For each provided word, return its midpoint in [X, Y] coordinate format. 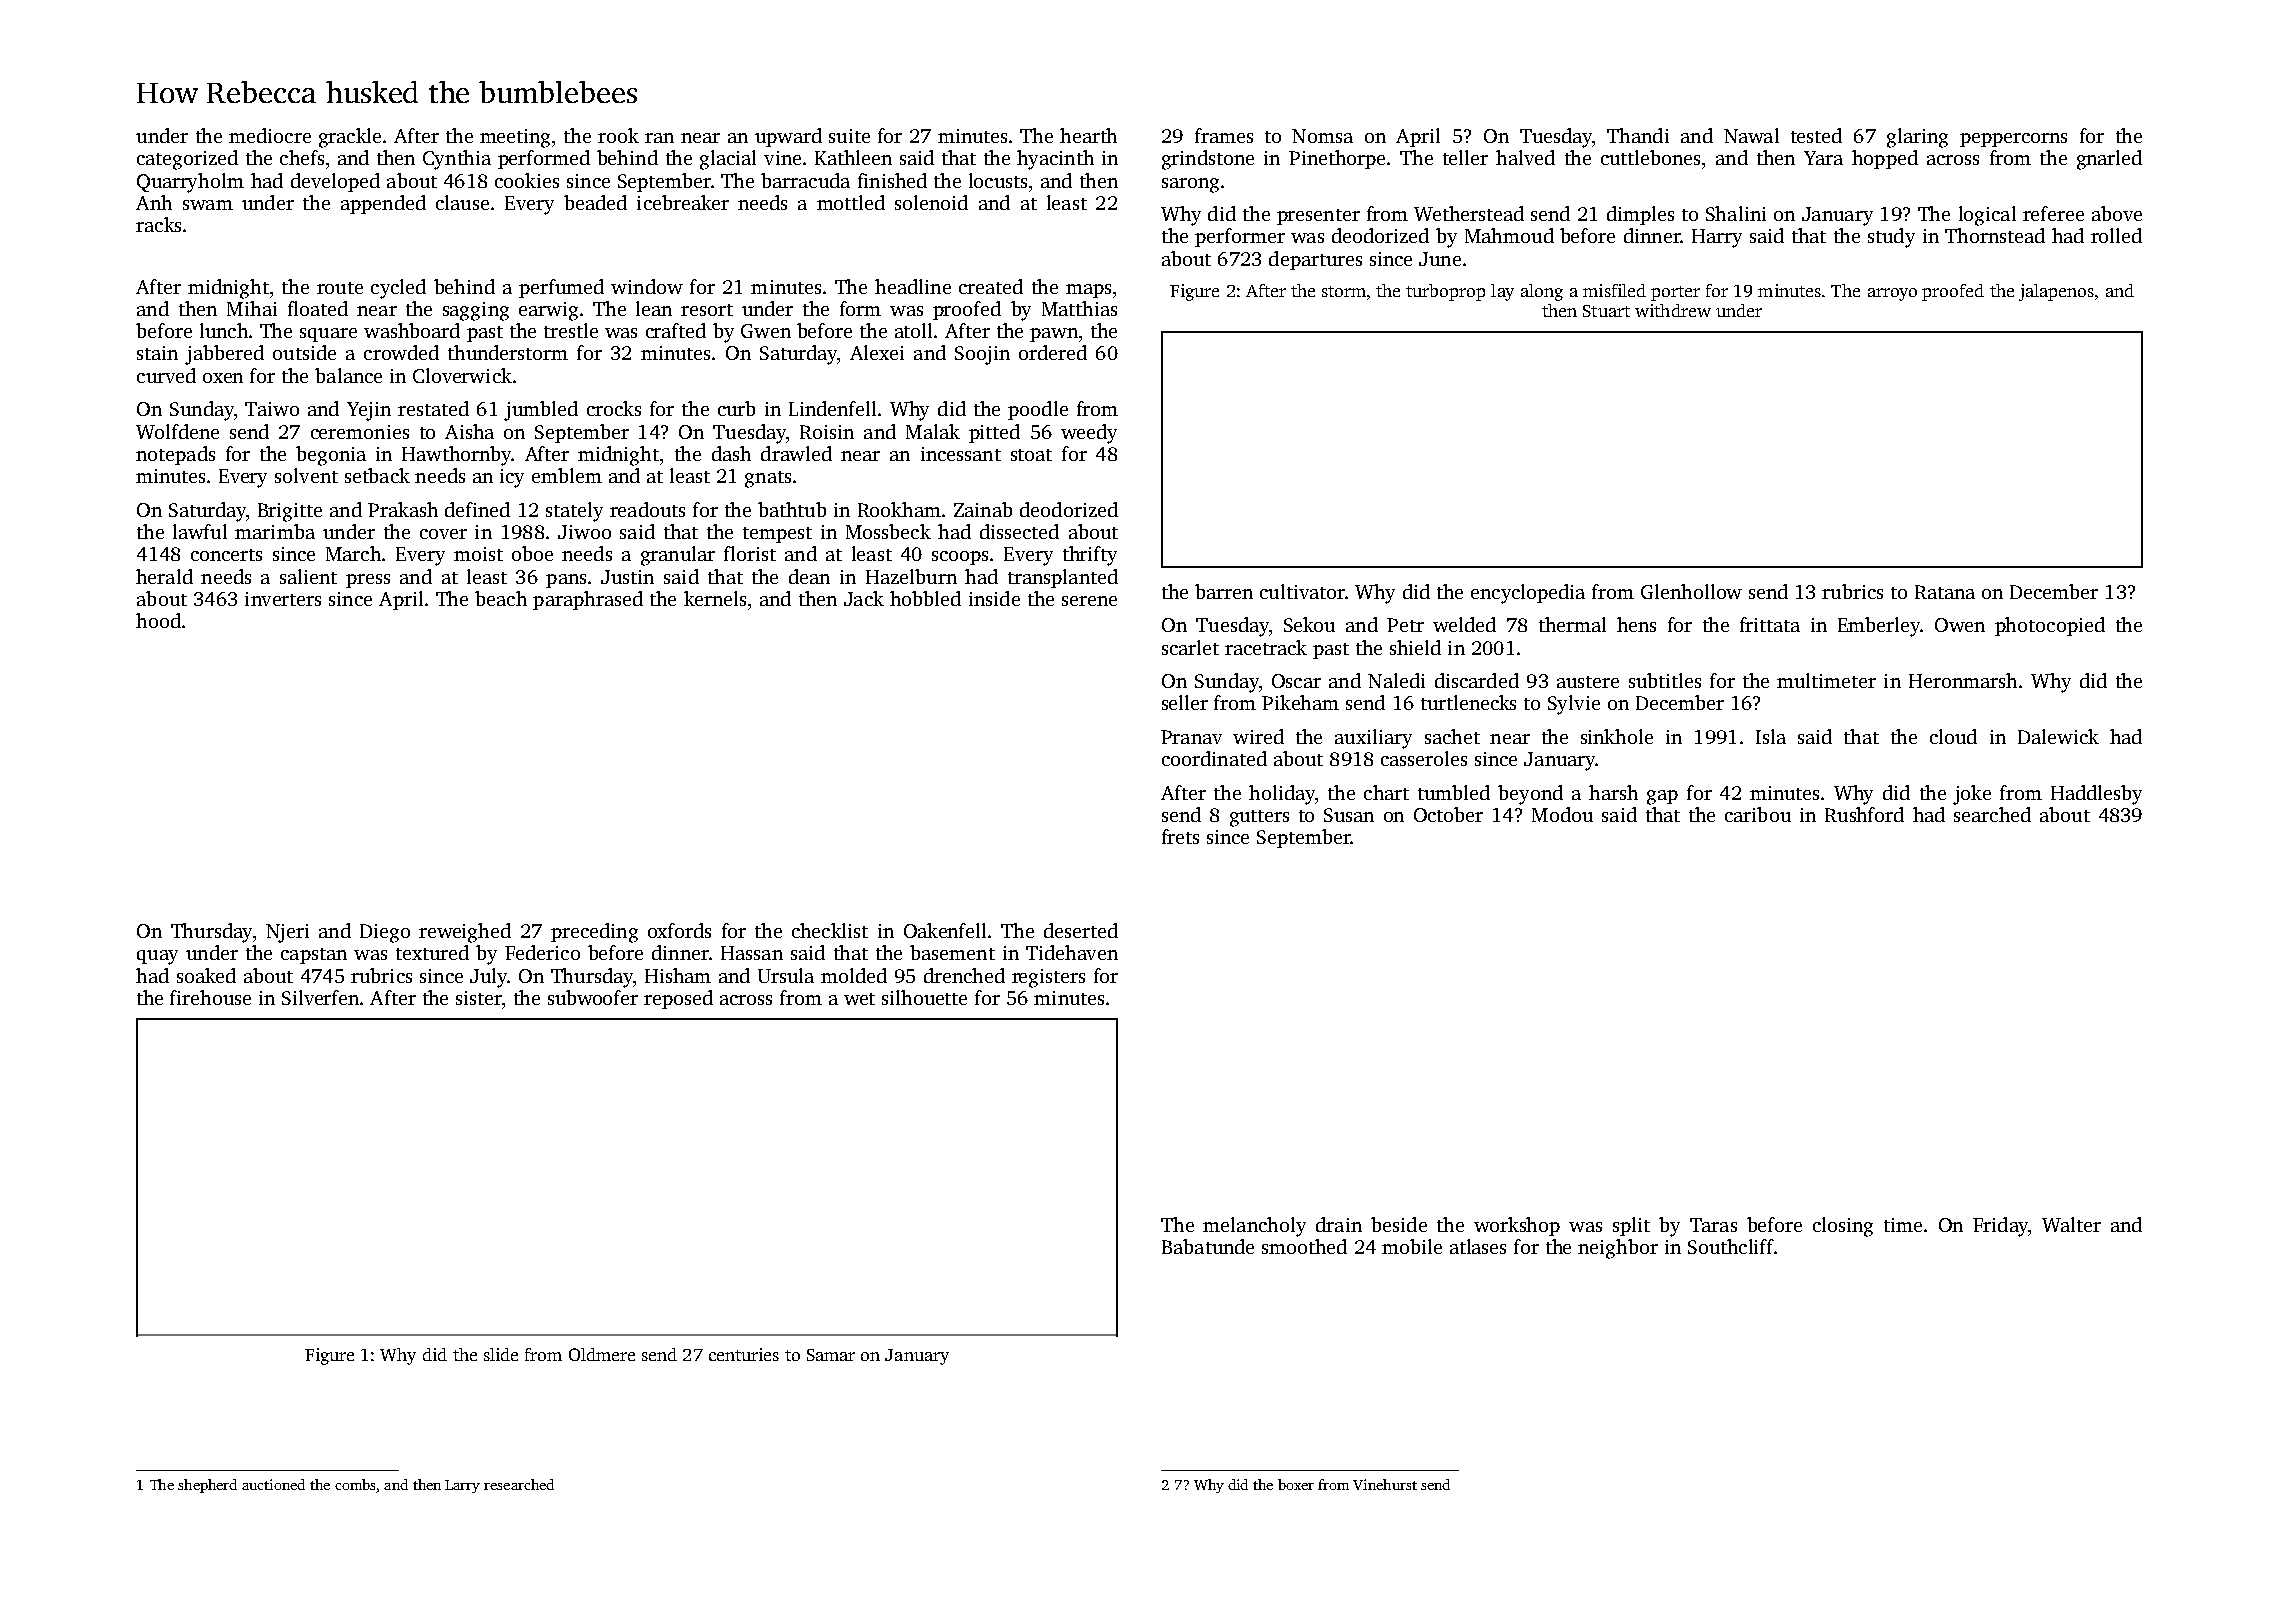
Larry [462, 1486]
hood [158, 620]
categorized [187, 160]
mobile [1412, 1246]
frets [1180, 836]
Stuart [1606, 311]
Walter [2071, 1224]
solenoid [931, 202]
